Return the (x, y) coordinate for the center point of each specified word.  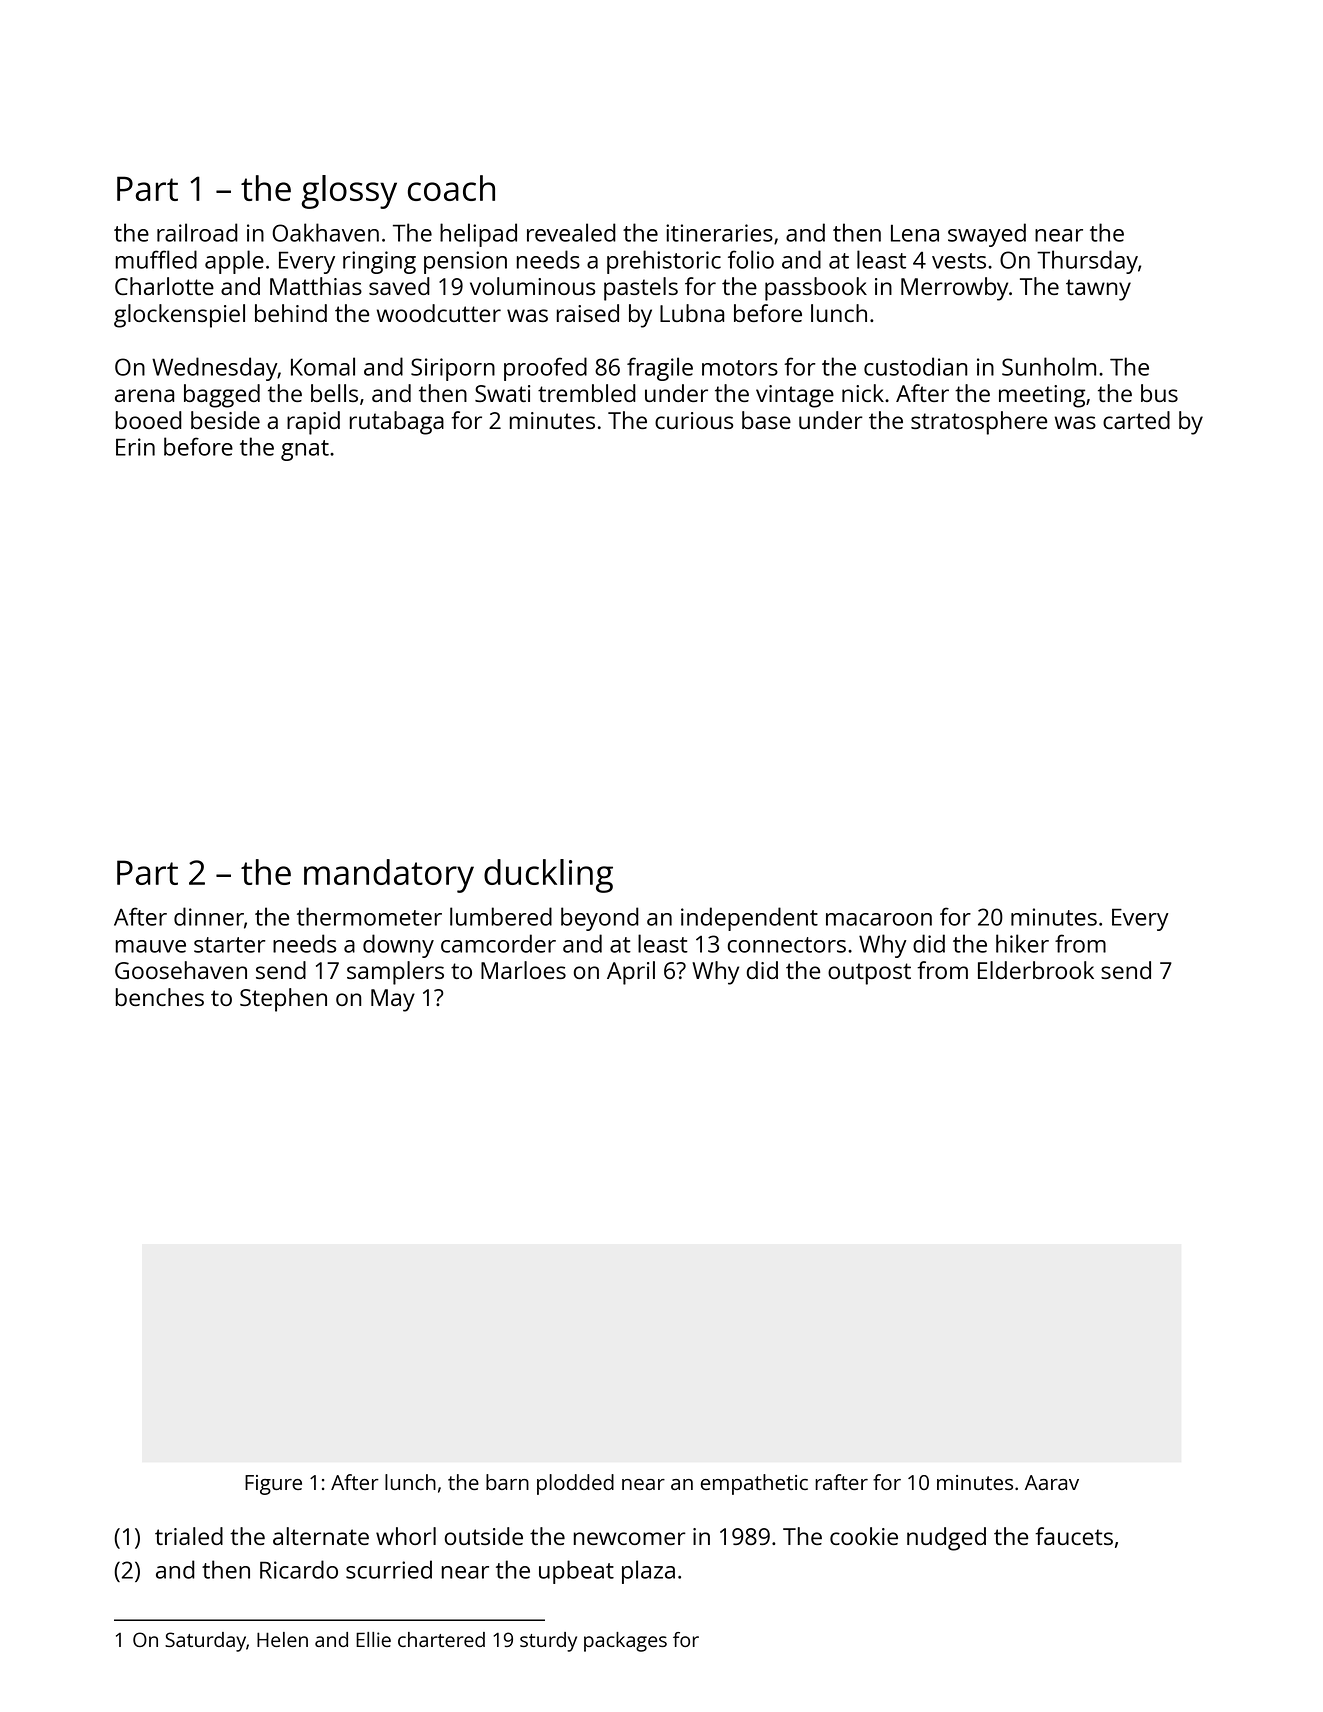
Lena (915, 233)
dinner (209, 916)
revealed (571, 232)
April (631, 973)
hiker (1022, 943)
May (393, 1000)
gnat (305, 450)
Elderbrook (1036, 970)
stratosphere (979, 423)
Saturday (205, 1642)
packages (625, 1642)
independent (749, 919)
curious (694, 420)
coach (451, 188)
